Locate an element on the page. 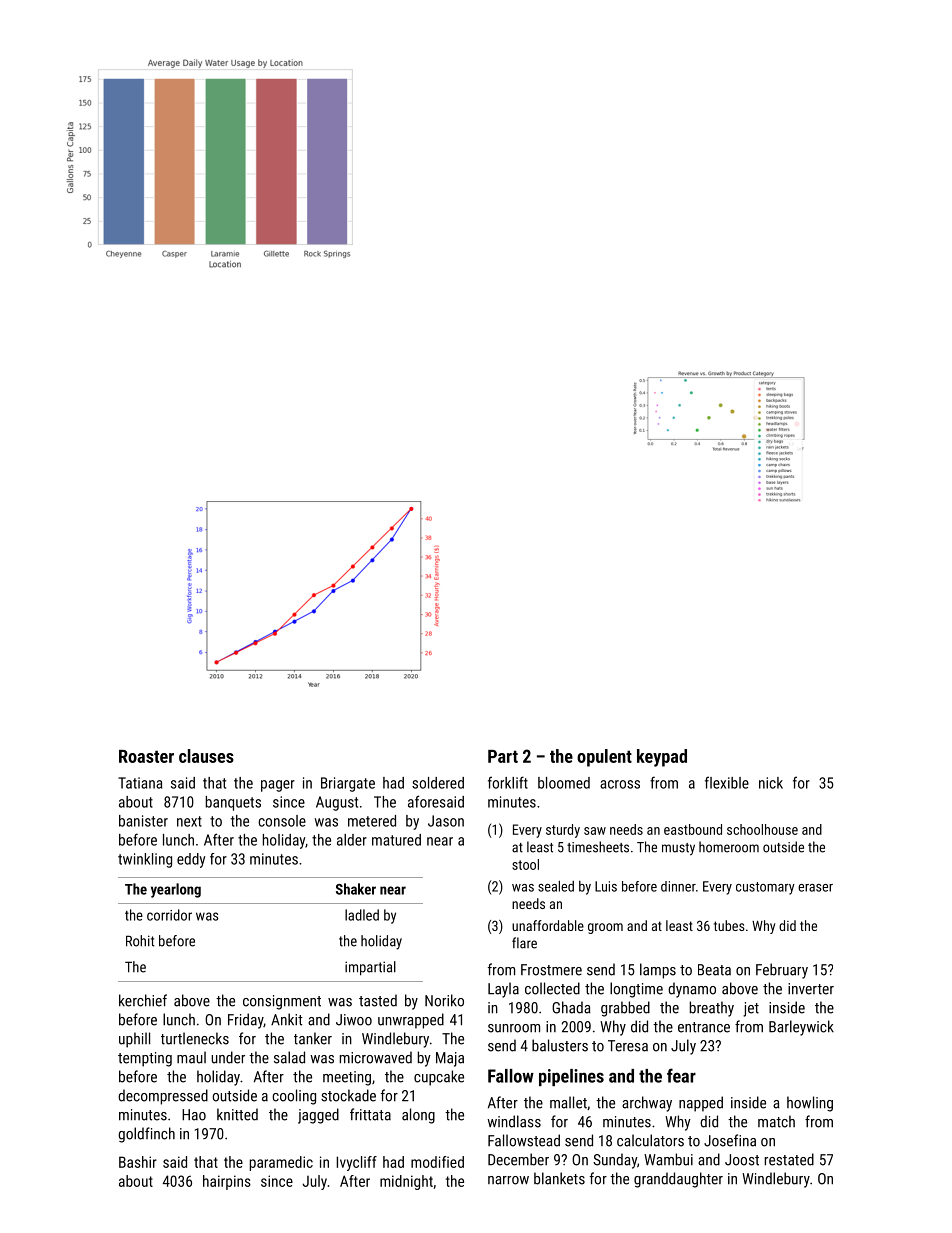 This image has height=1233, width=952. Roaster is located at coordinates (146, 756).
